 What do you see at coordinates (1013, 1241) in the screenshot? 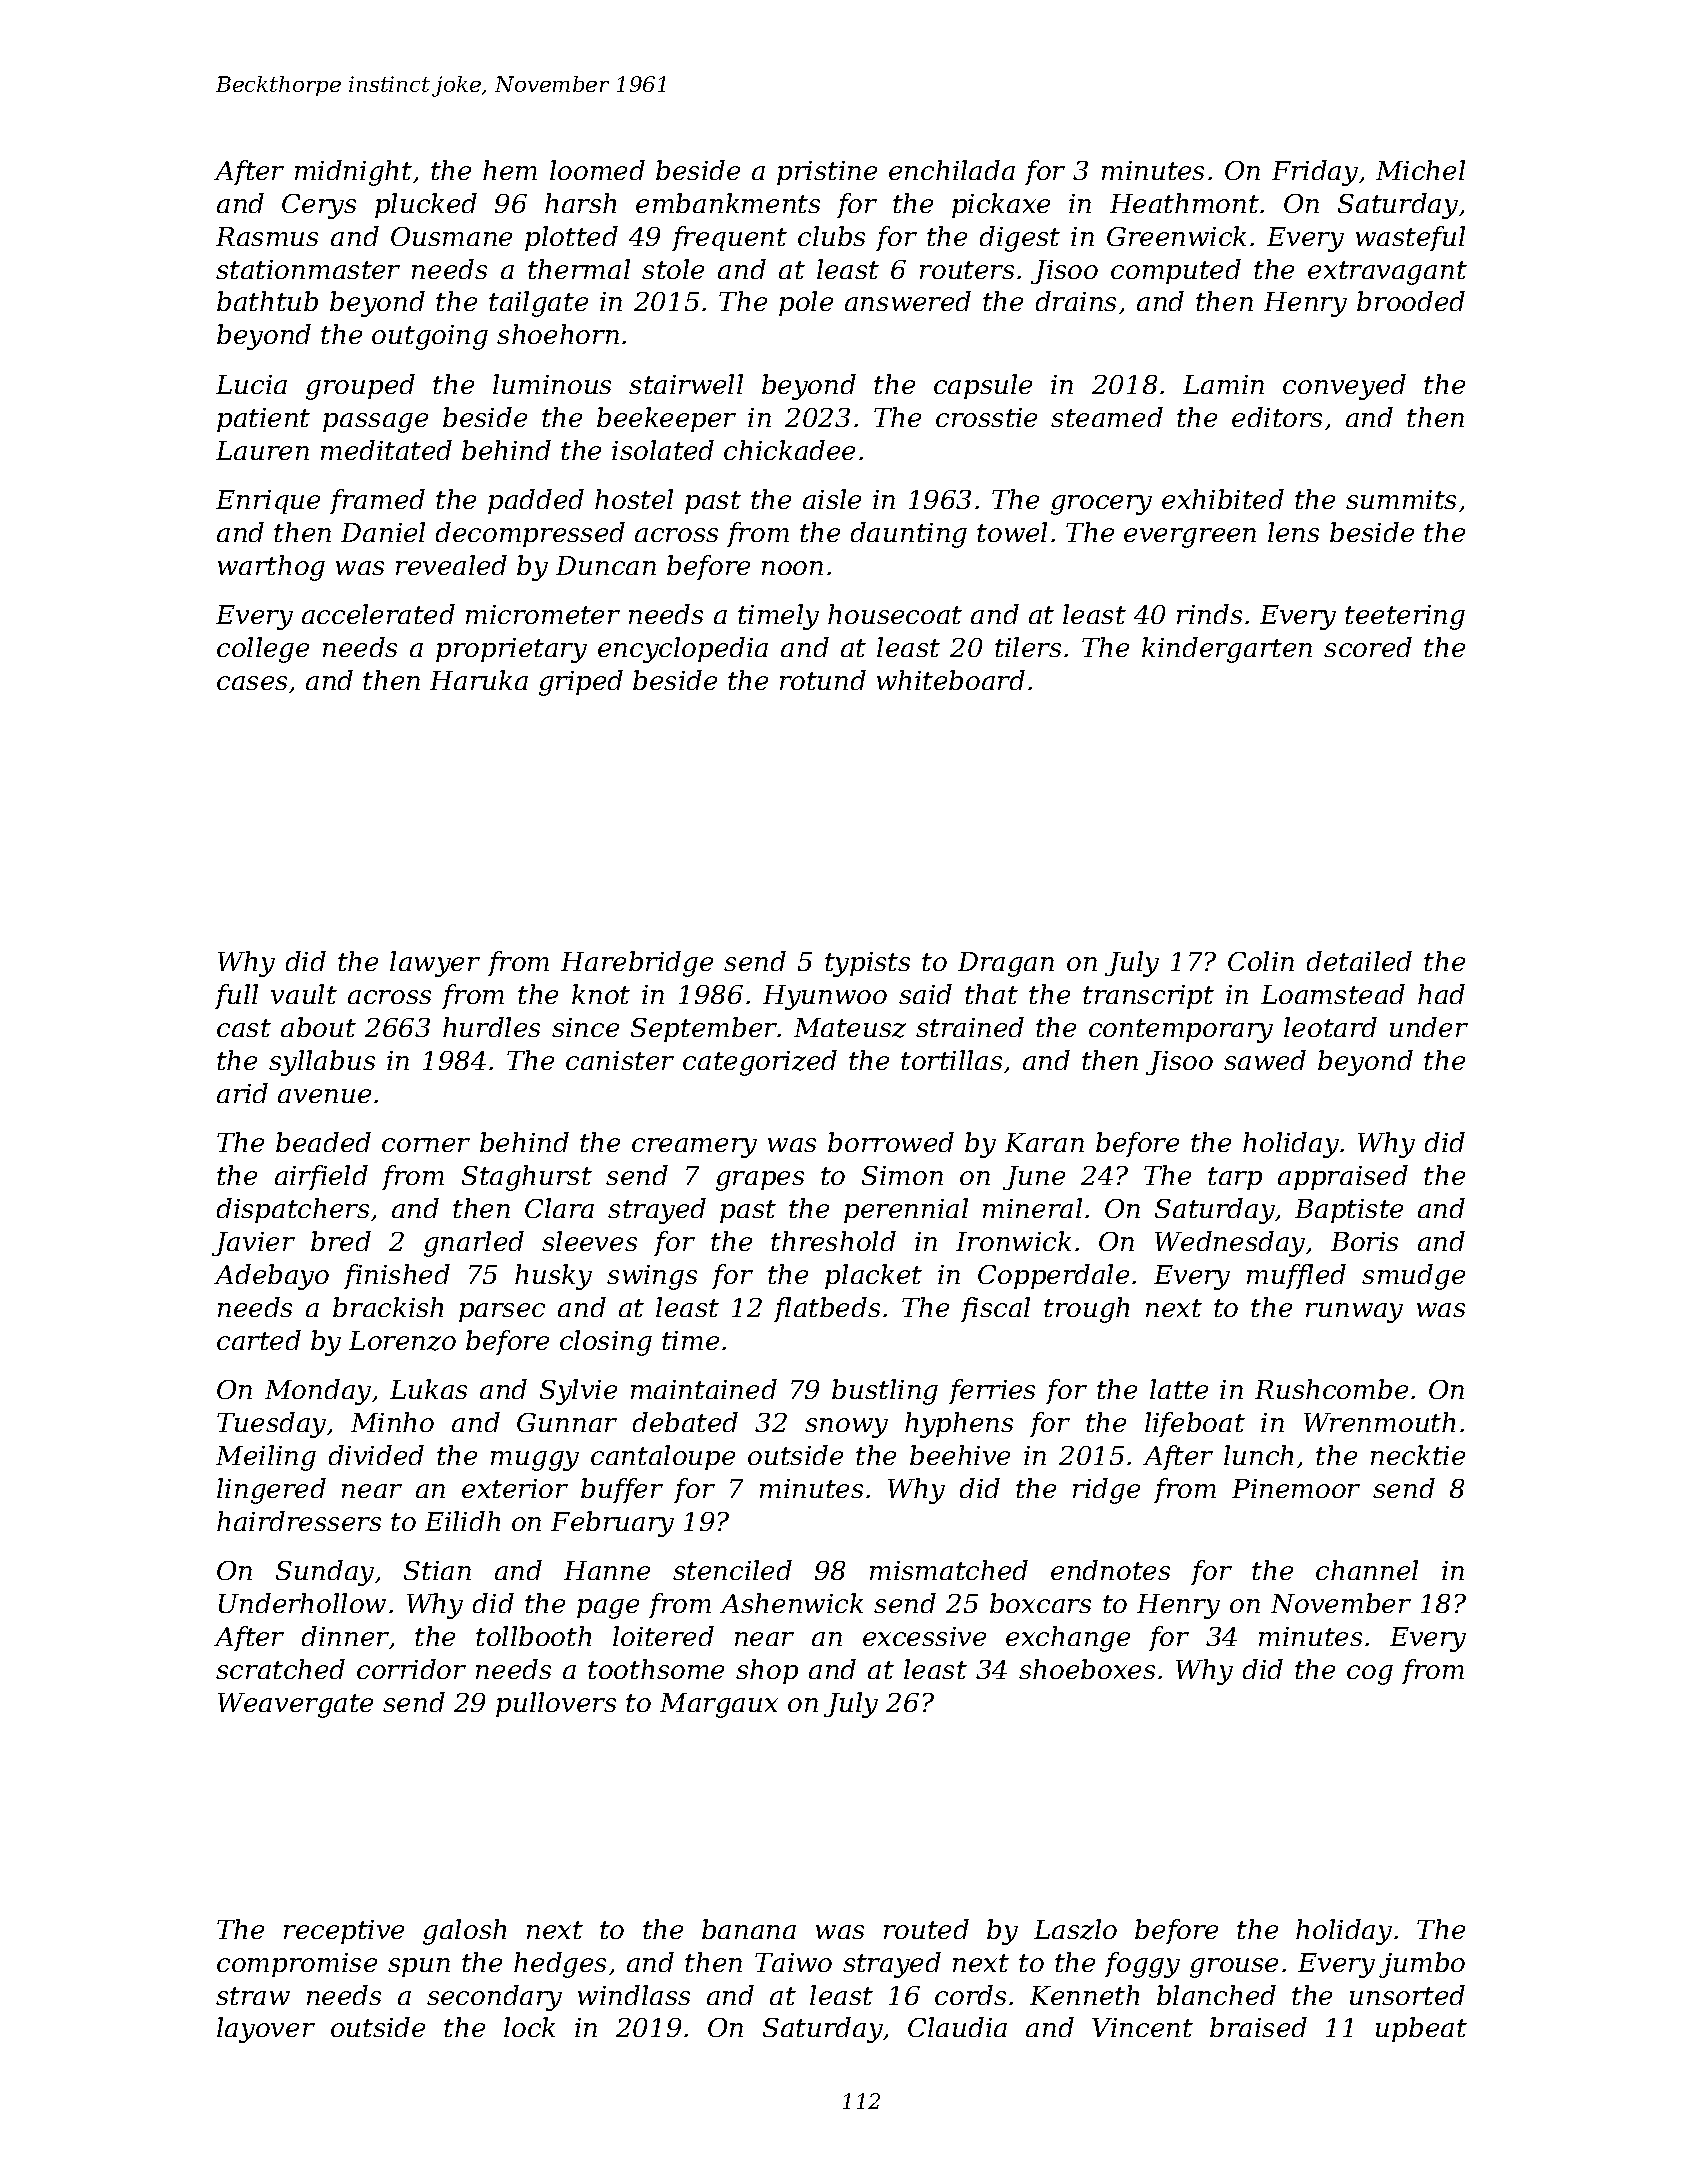
I see `Ironwick` at bounding box center [1013, 1241].
